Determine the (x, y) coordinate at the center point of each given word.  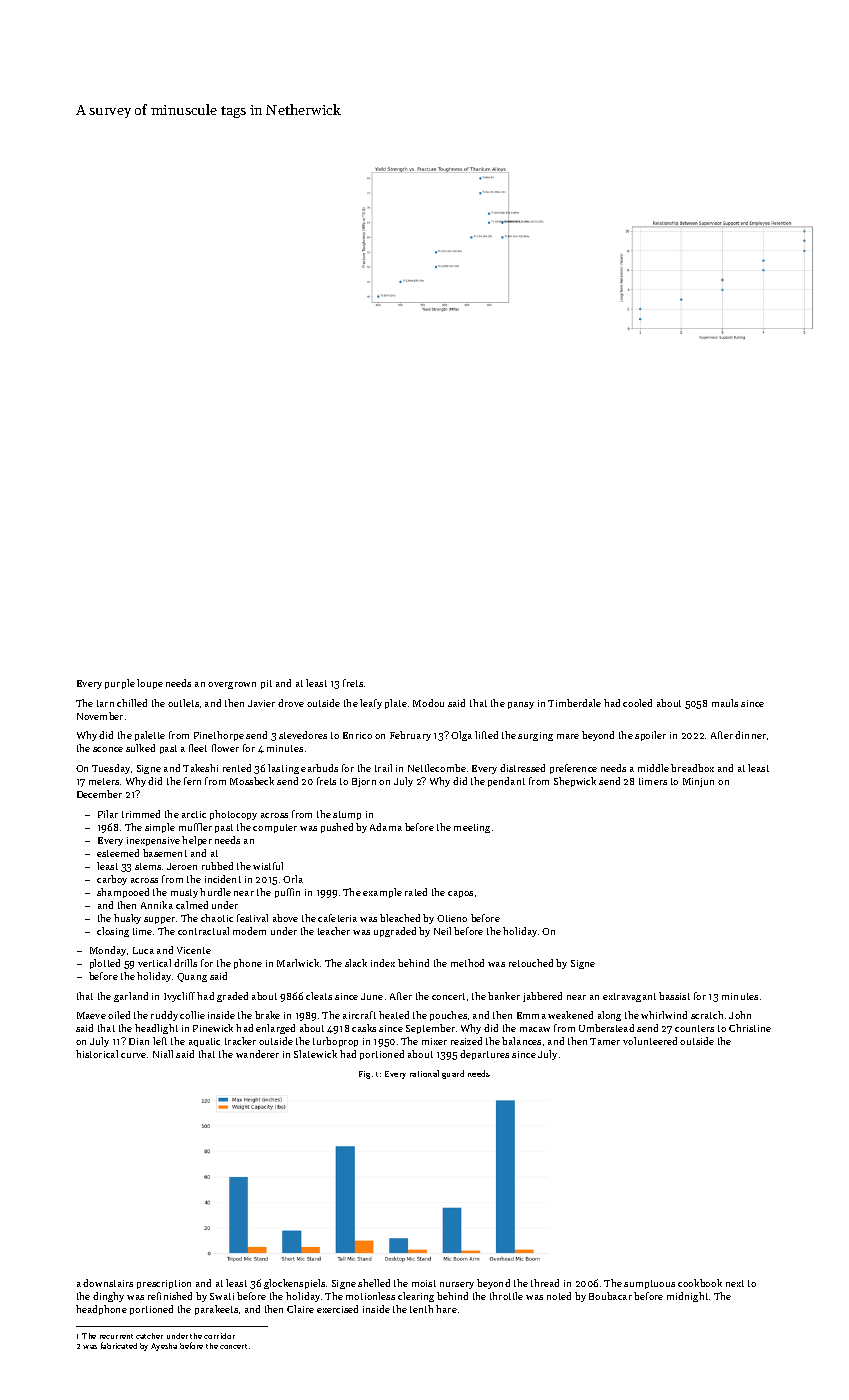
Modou (428, 703)
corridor (219, 1336)
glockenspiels (294, 1284)
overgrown (232, 685)
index (383, 963)
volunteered (650, 1041)
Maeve (91, 1015)
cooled (637, 703)
